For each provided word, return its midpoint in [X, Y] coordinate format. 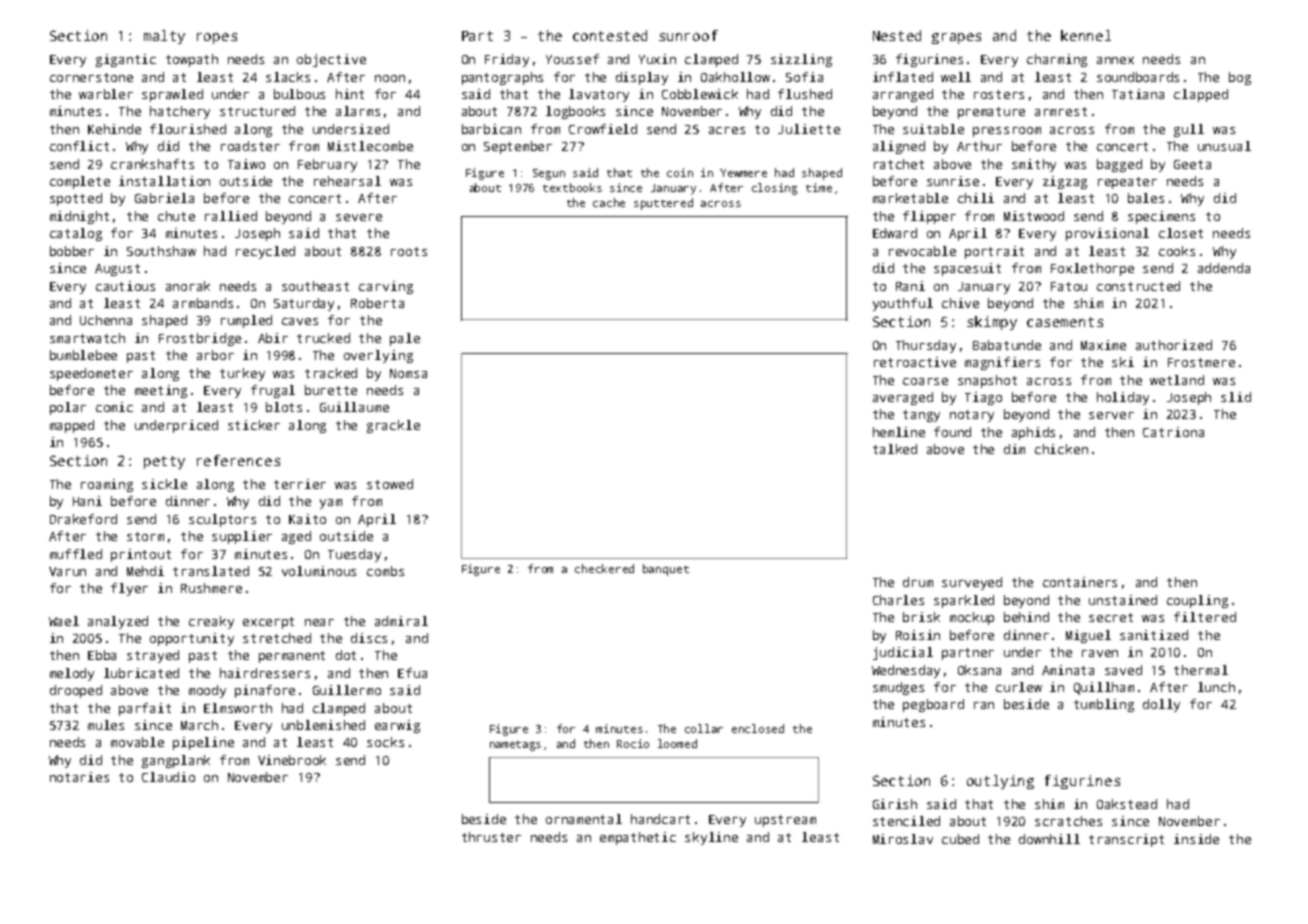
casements [1065, 322]
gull [1189, 130]
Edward [895, 233]
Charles [898, 600]
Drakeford [83, 519]
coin [680, 172]
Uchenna [106, 320]
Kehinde [114, 129]
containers [1080, 582]
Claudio [168, 777]
